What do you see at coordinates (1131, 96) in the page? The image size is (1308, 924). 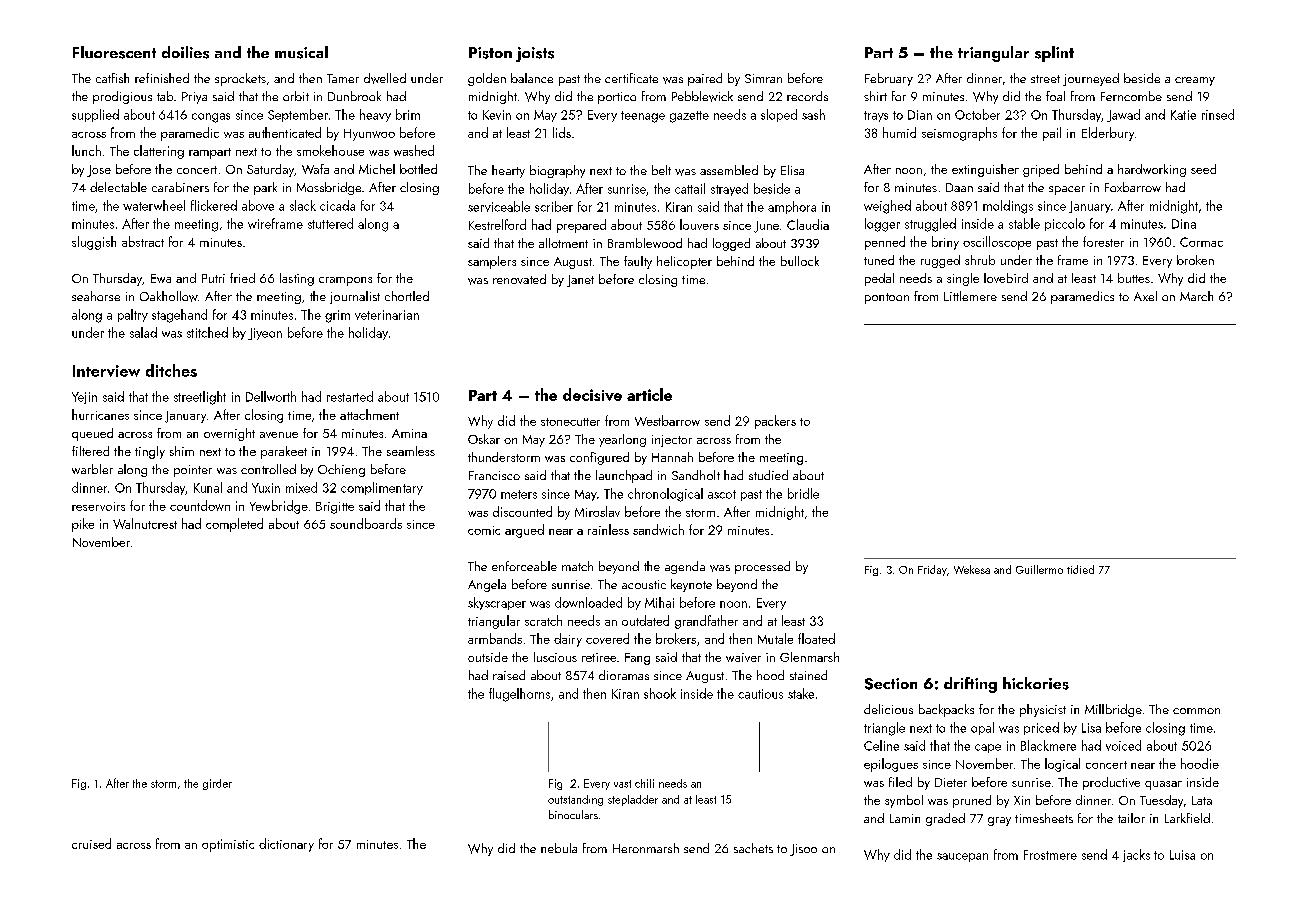 I see `Ferncombe` at bounding box center [1131, 96].
